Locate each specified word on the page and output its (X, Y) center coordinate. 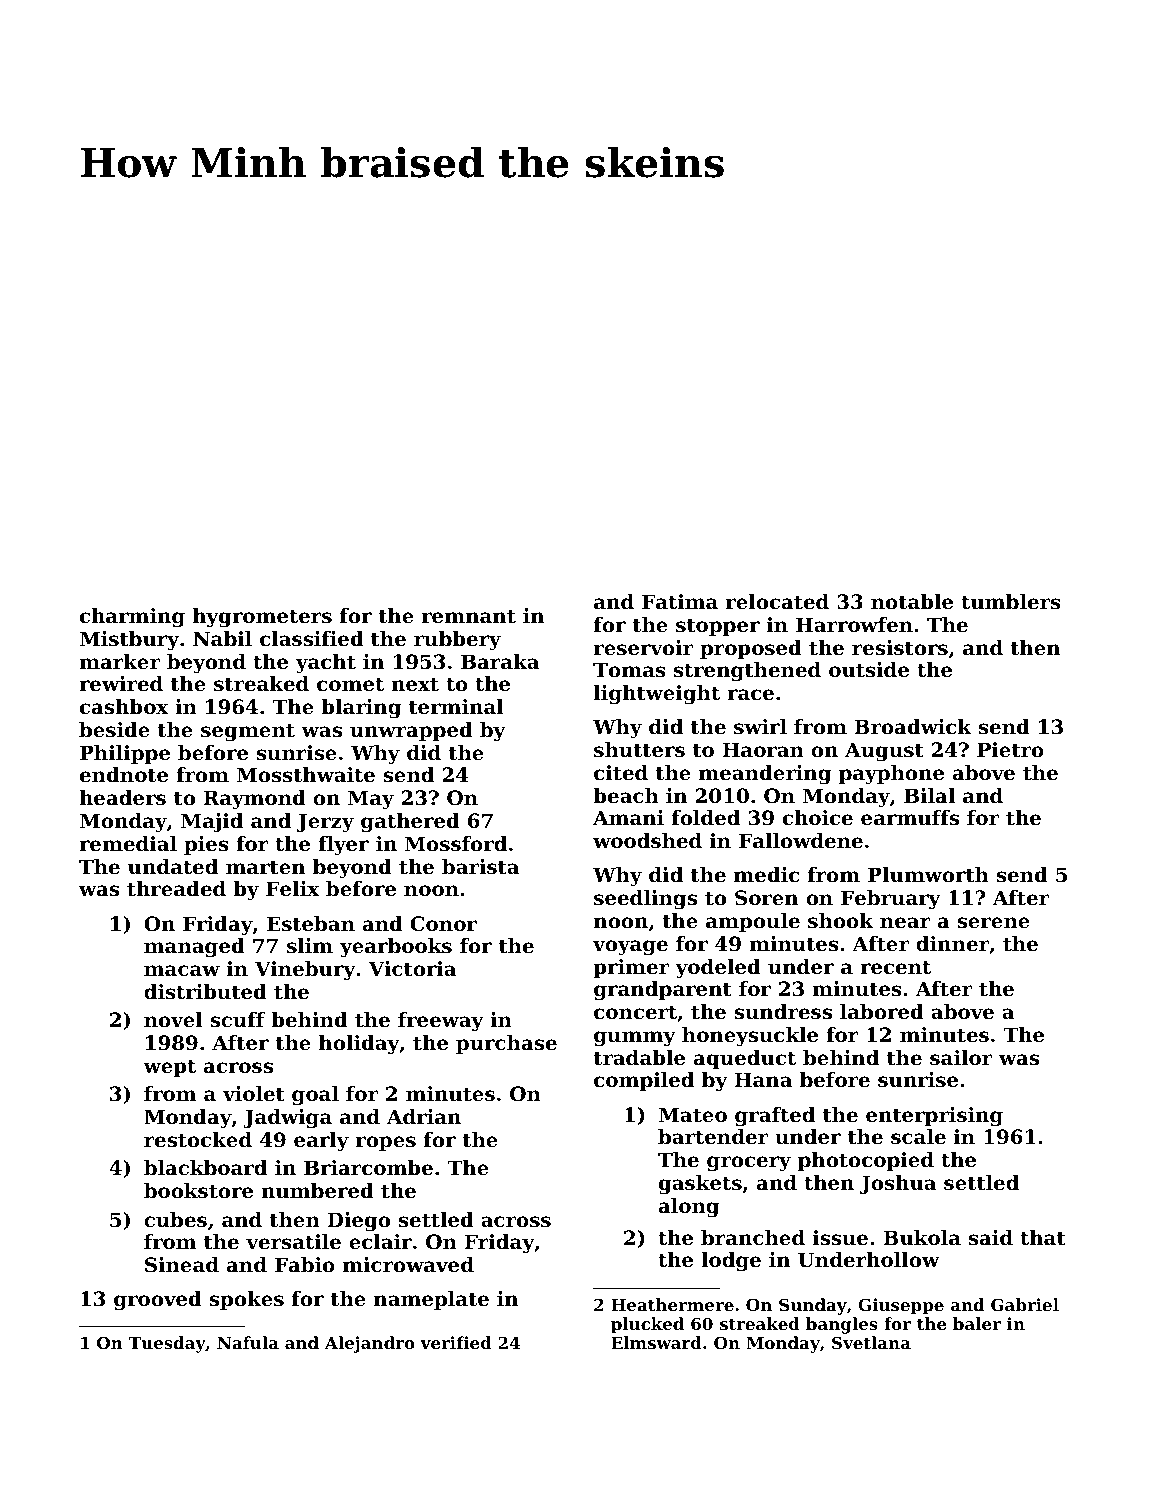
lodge (731, 1262)
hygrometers (262, 618)
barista (480, 867)
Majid (212, 823)
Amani (628, 817)
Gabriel (1025, 1304)
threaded (176, 889)
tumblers (1011, 602)
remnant (469, 616)
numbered (317, 1191)
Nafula (248, 1342)
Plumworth (928, 875)
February (891, 900)
